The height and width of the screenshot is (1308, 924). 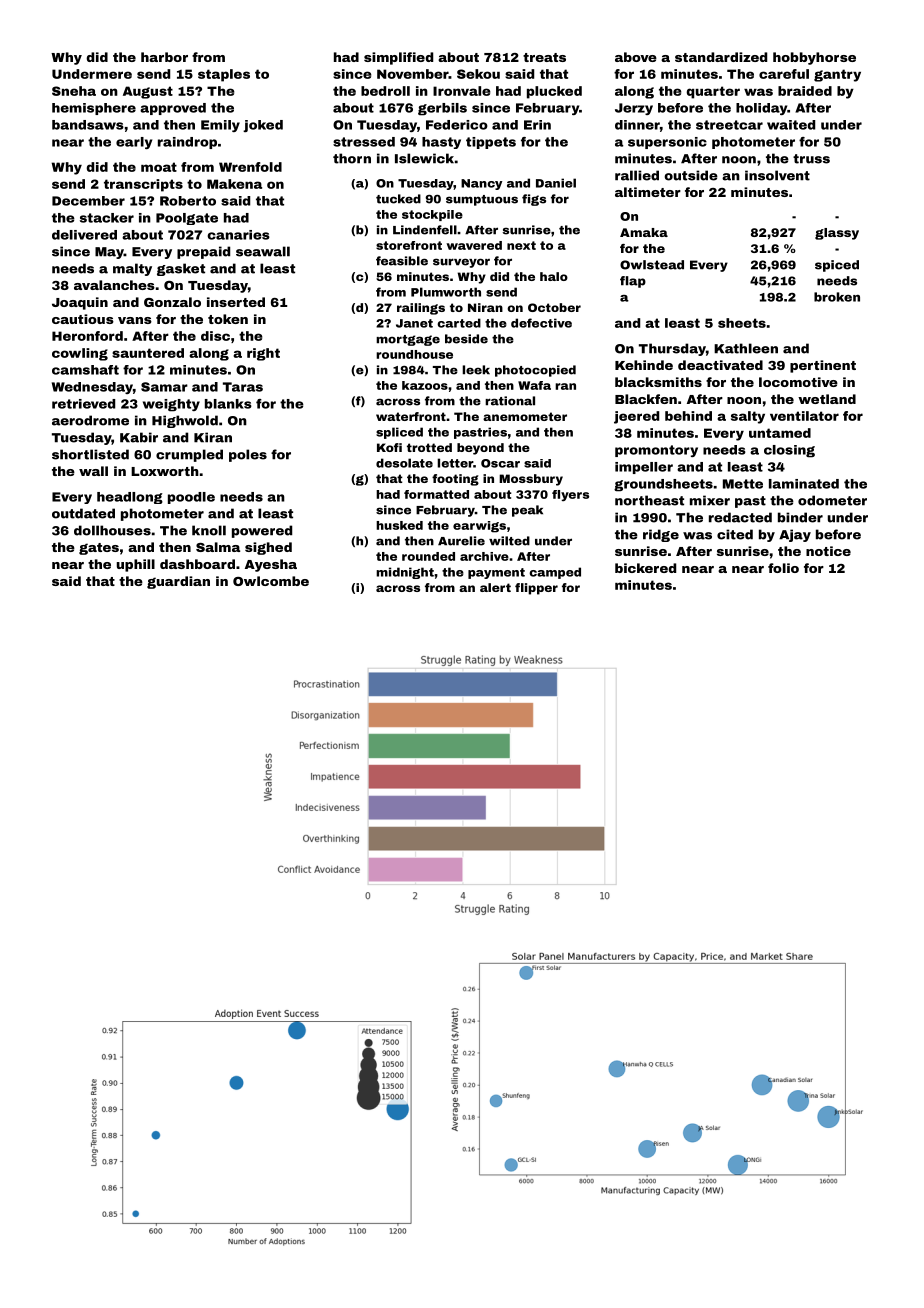 I want to click on camped, so click(x=555, y=573).
